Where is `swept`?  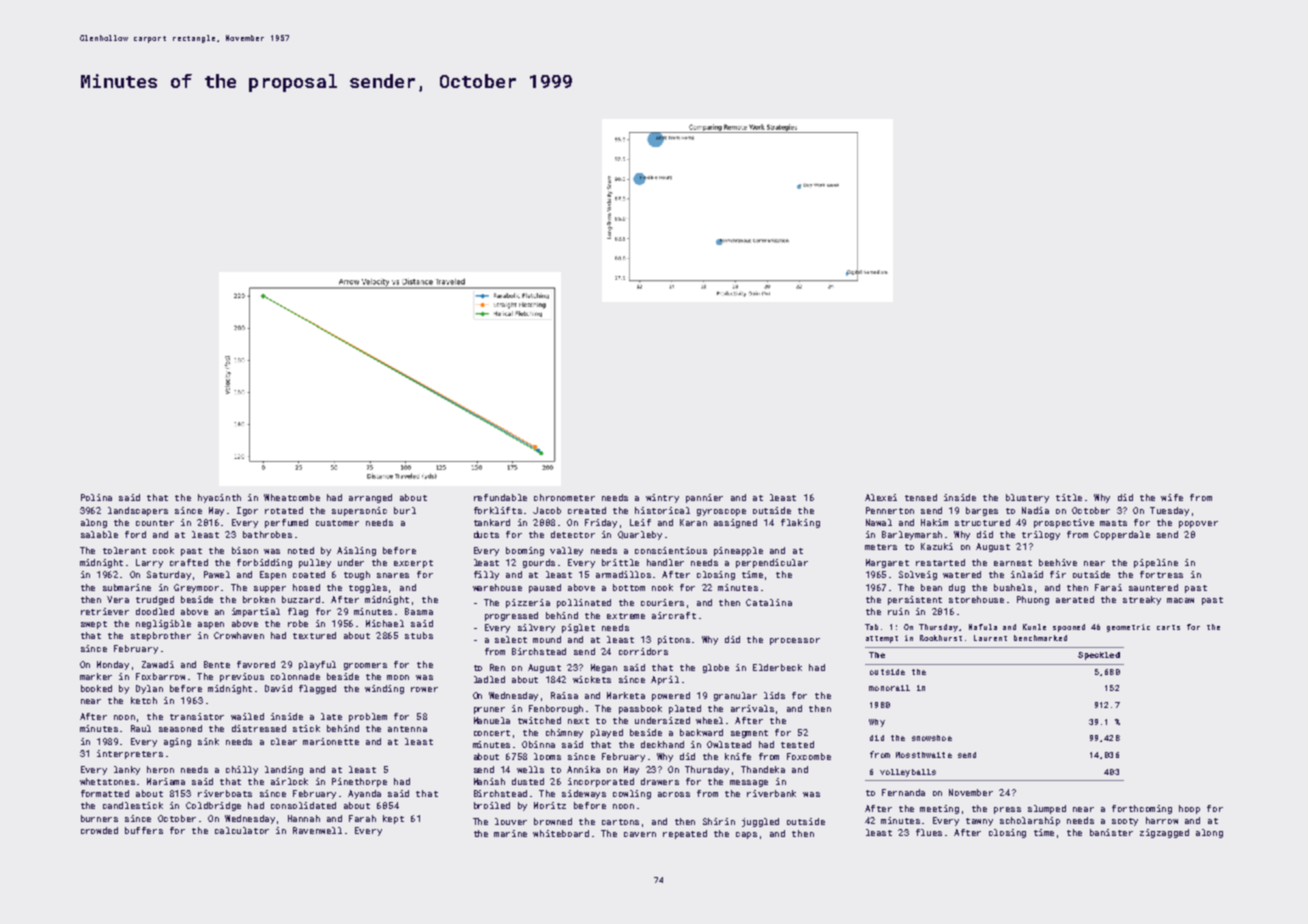
swept is located at coordinates (94, 625).
